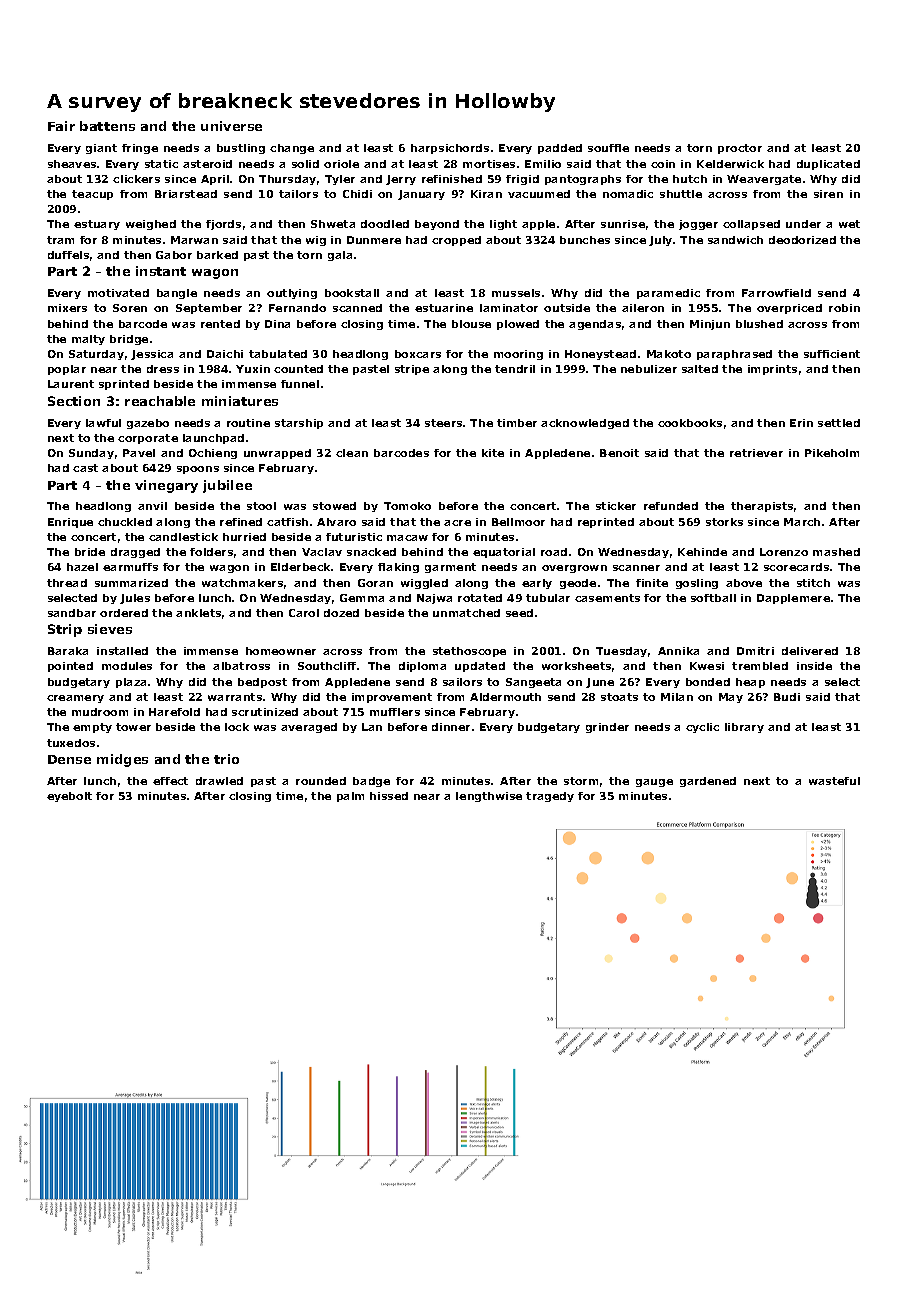 Image resolution: width=908 pixels, height=1316 pixels. Describe the element at coordinates (219, 781) in the screenshot. I see `drawled` at that location.
